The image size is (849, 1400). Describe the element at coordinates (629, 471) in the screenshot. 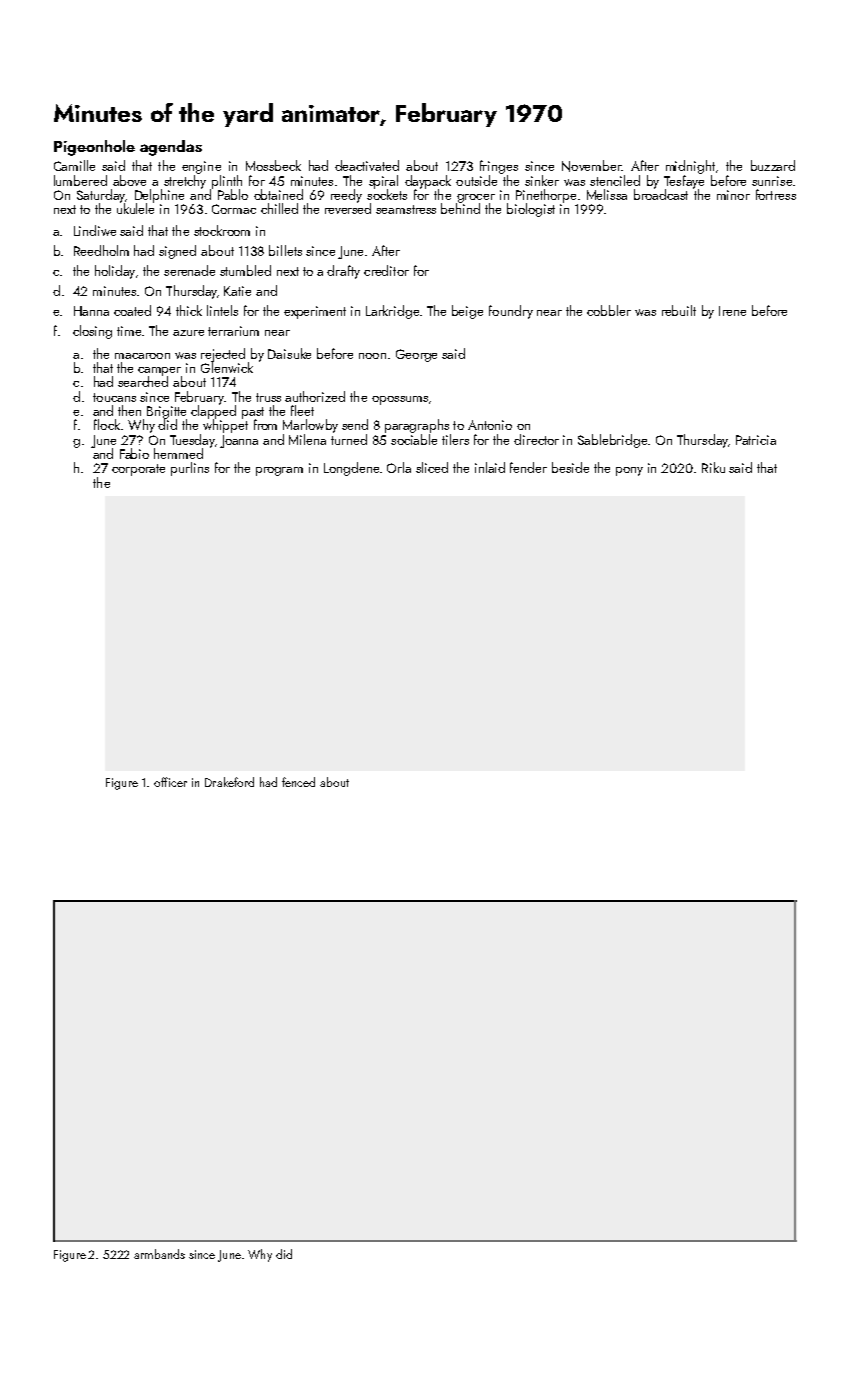

I see `pony` at that location.
